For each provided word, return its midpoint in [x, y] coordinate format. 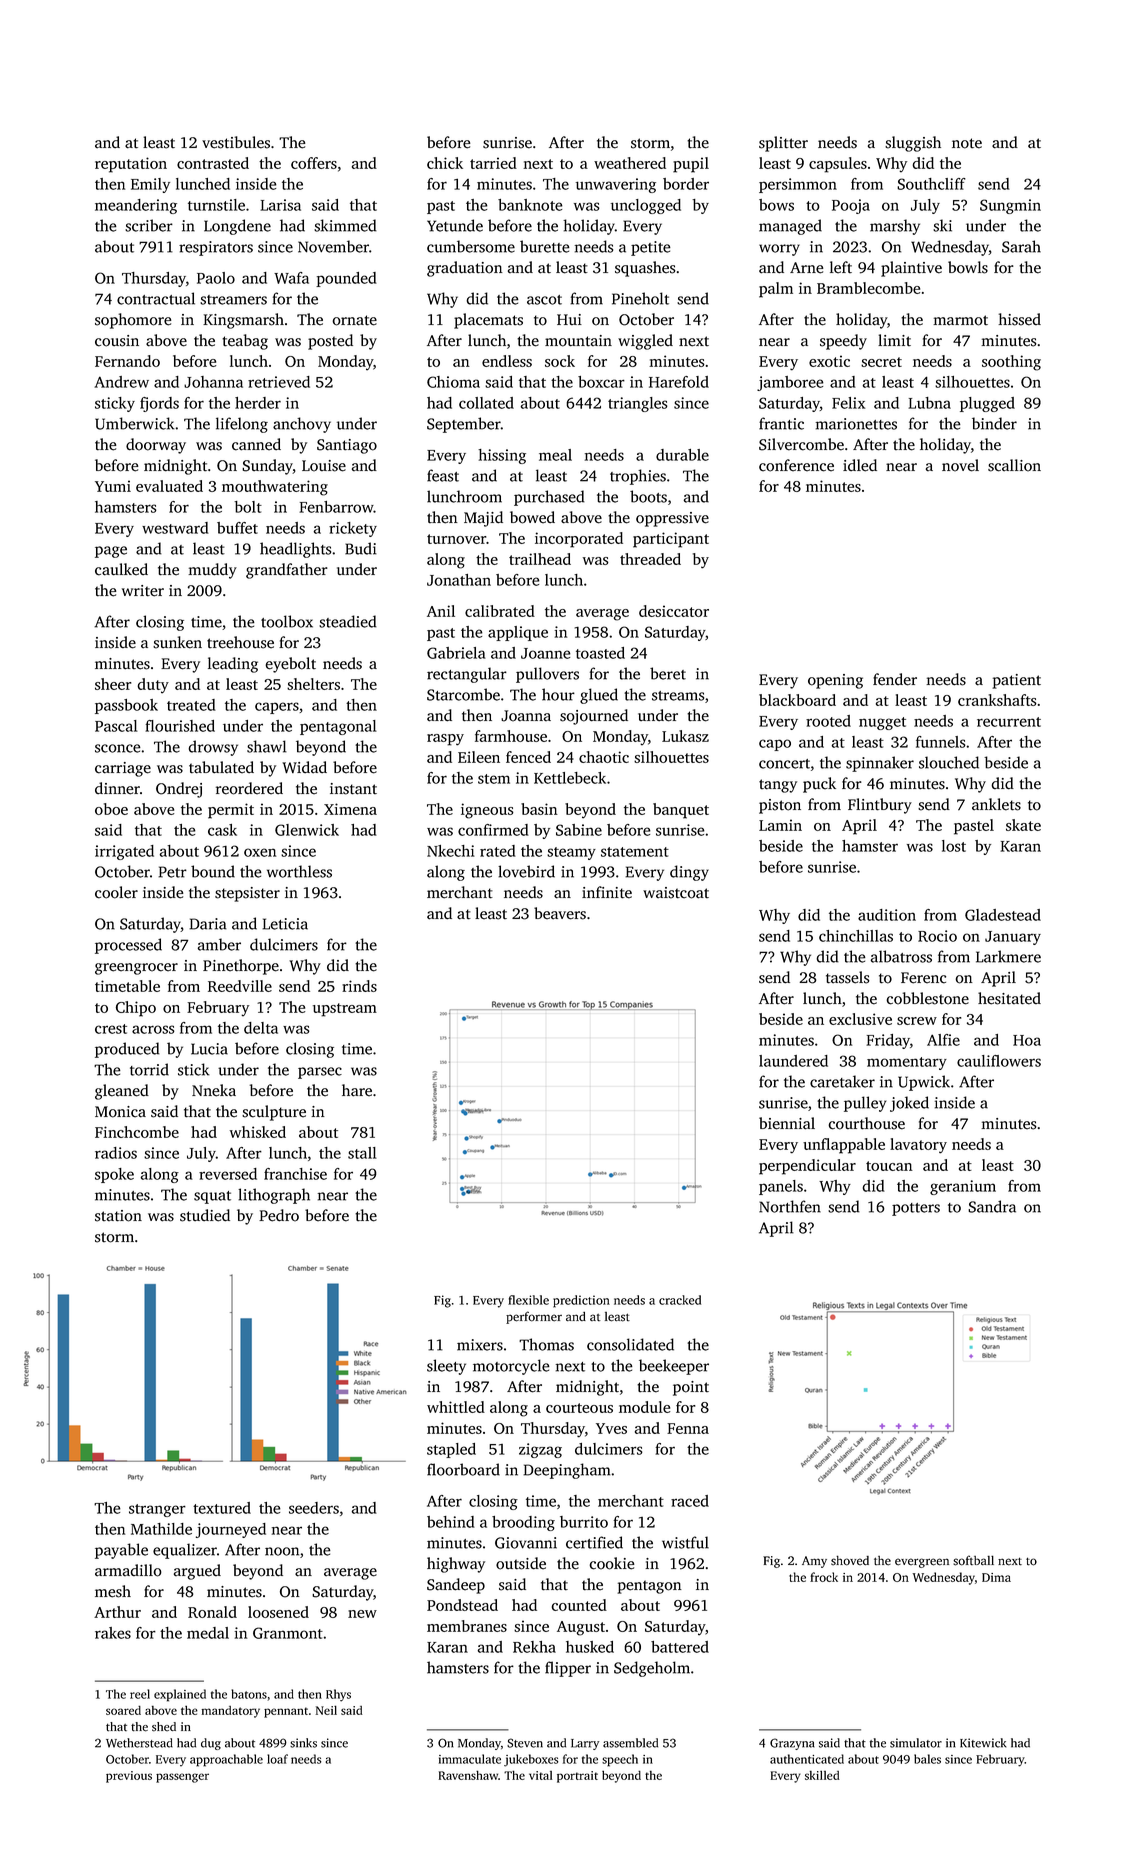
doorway [156, 446]
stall [362, 1153]
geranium [963, 1187]
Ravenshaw [468, 1775]
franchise [295, 1174]
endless [507, 361]
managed [790, 227]
